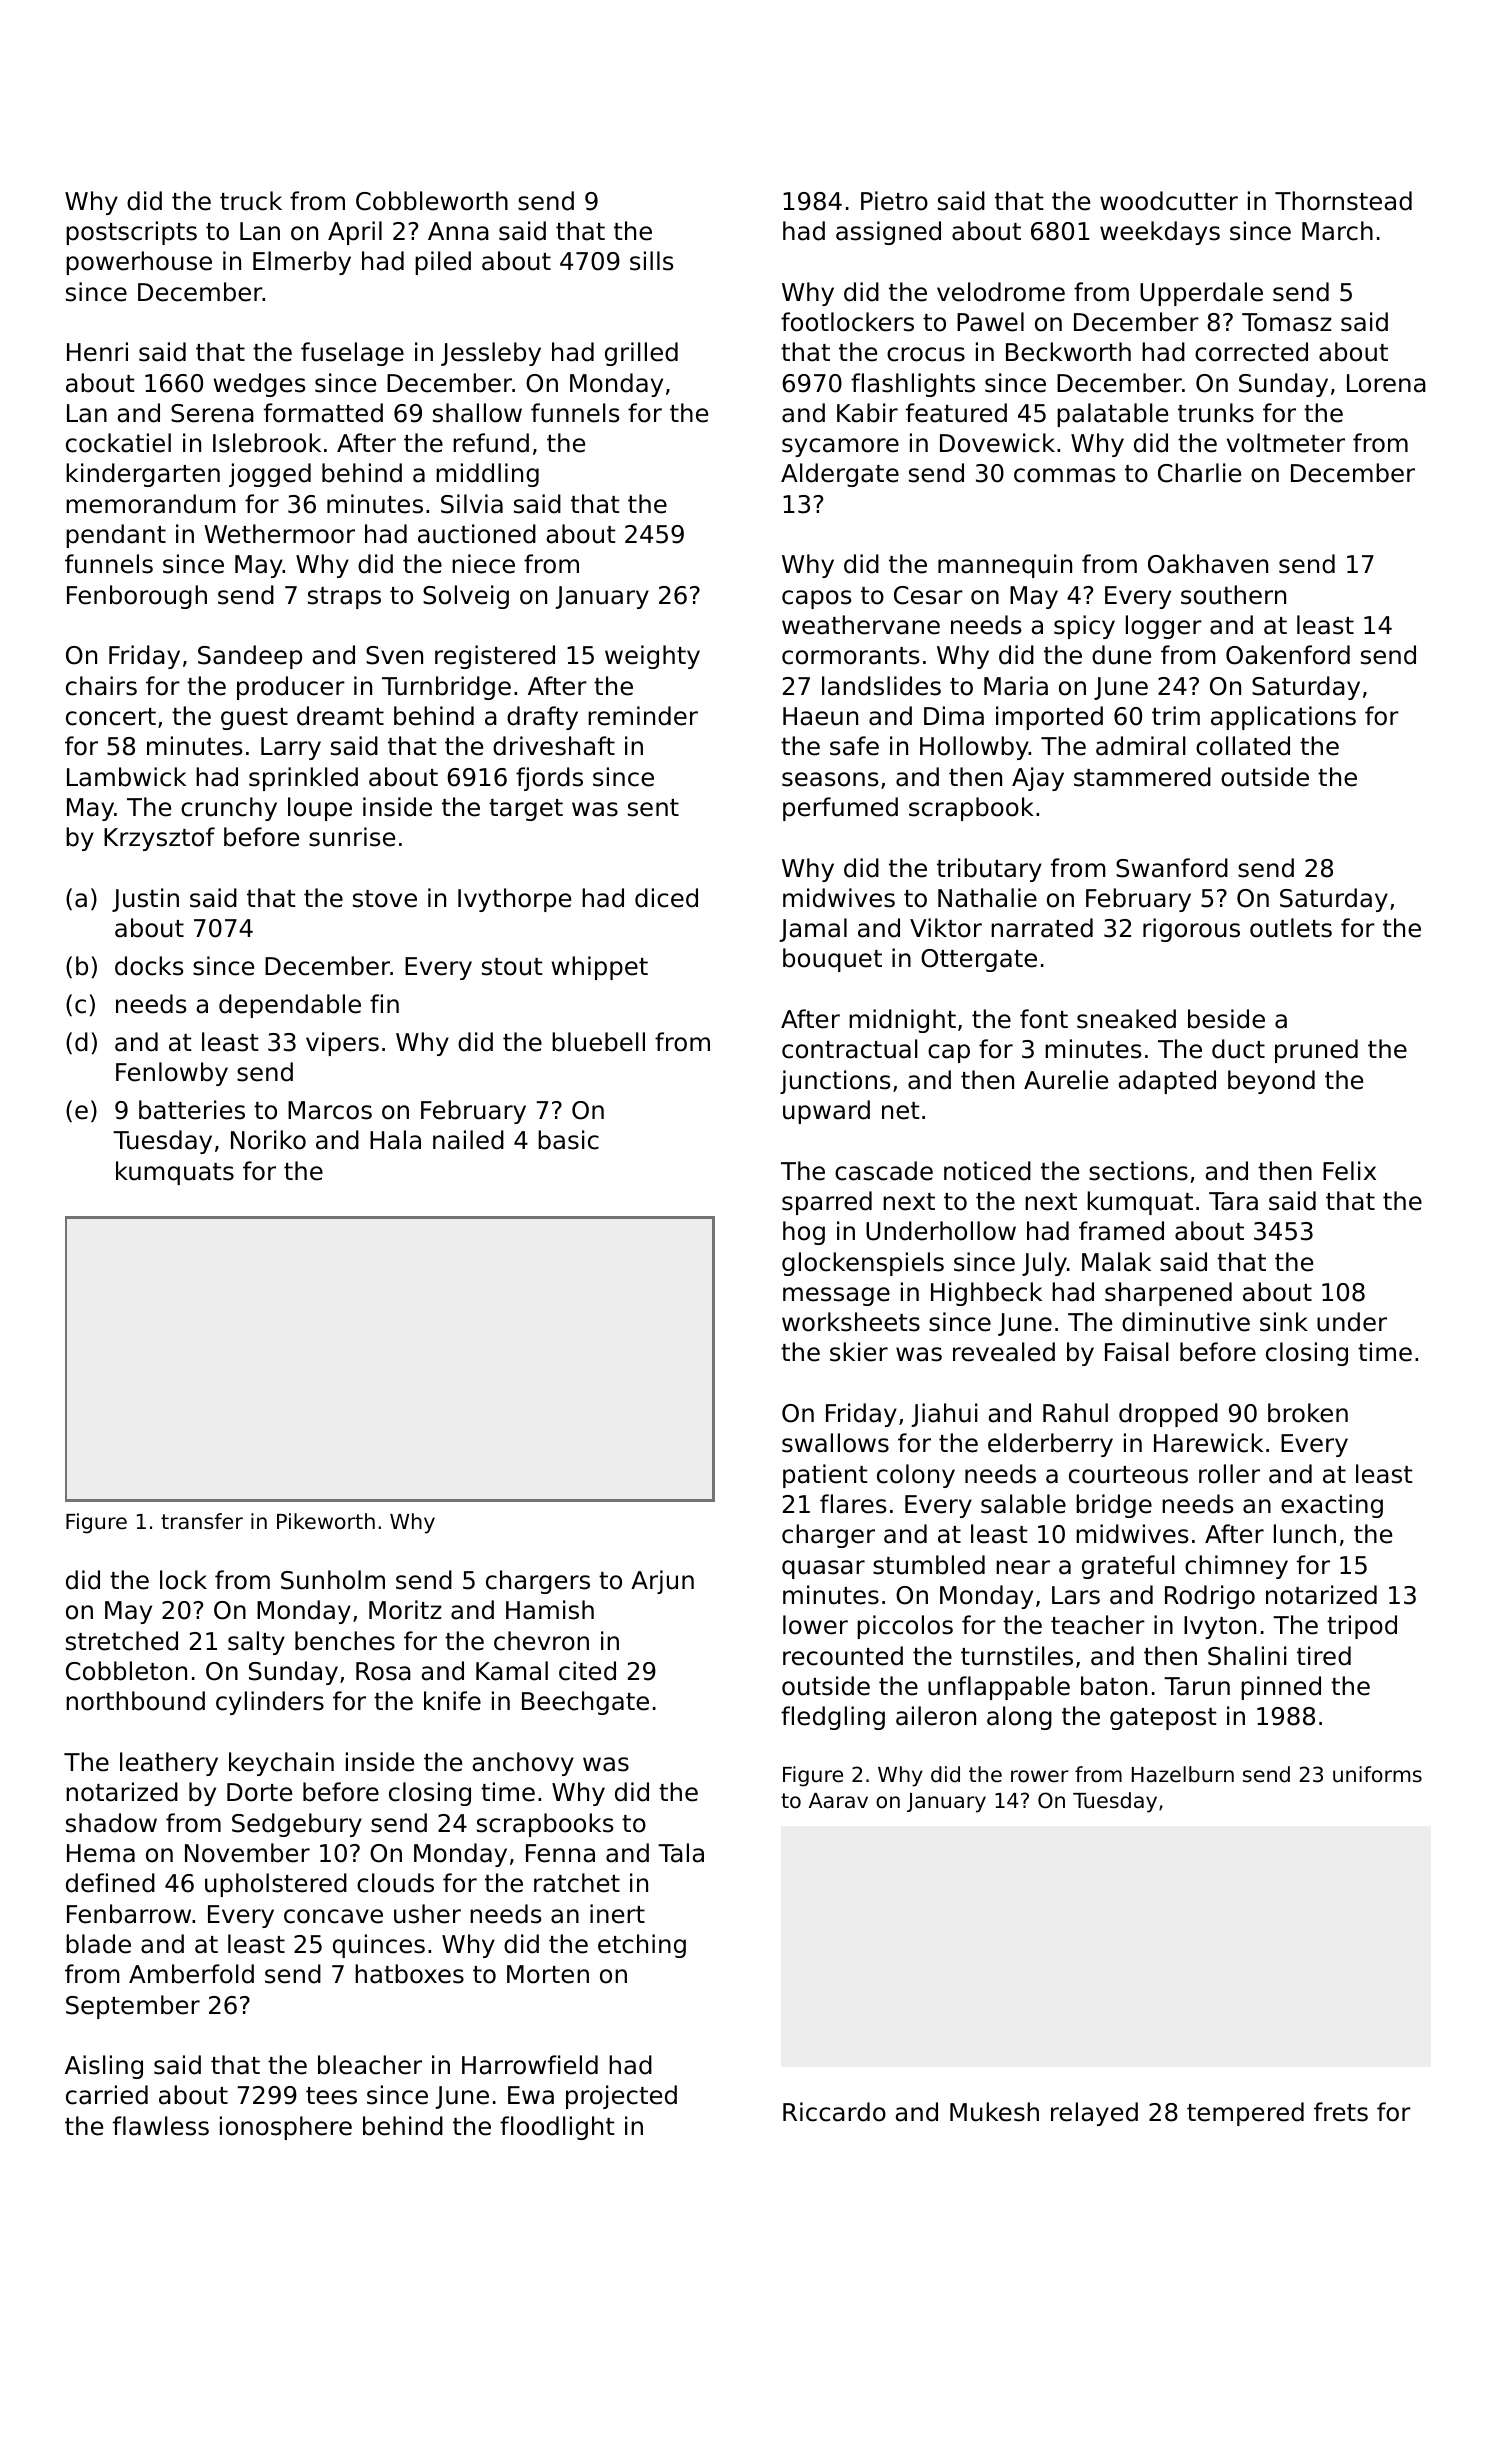 The height and width of the screenshot is (2464, 1496). Describe the element at coordinates (137, 597) in the screenshot. I see `Fenborough` at that location.
